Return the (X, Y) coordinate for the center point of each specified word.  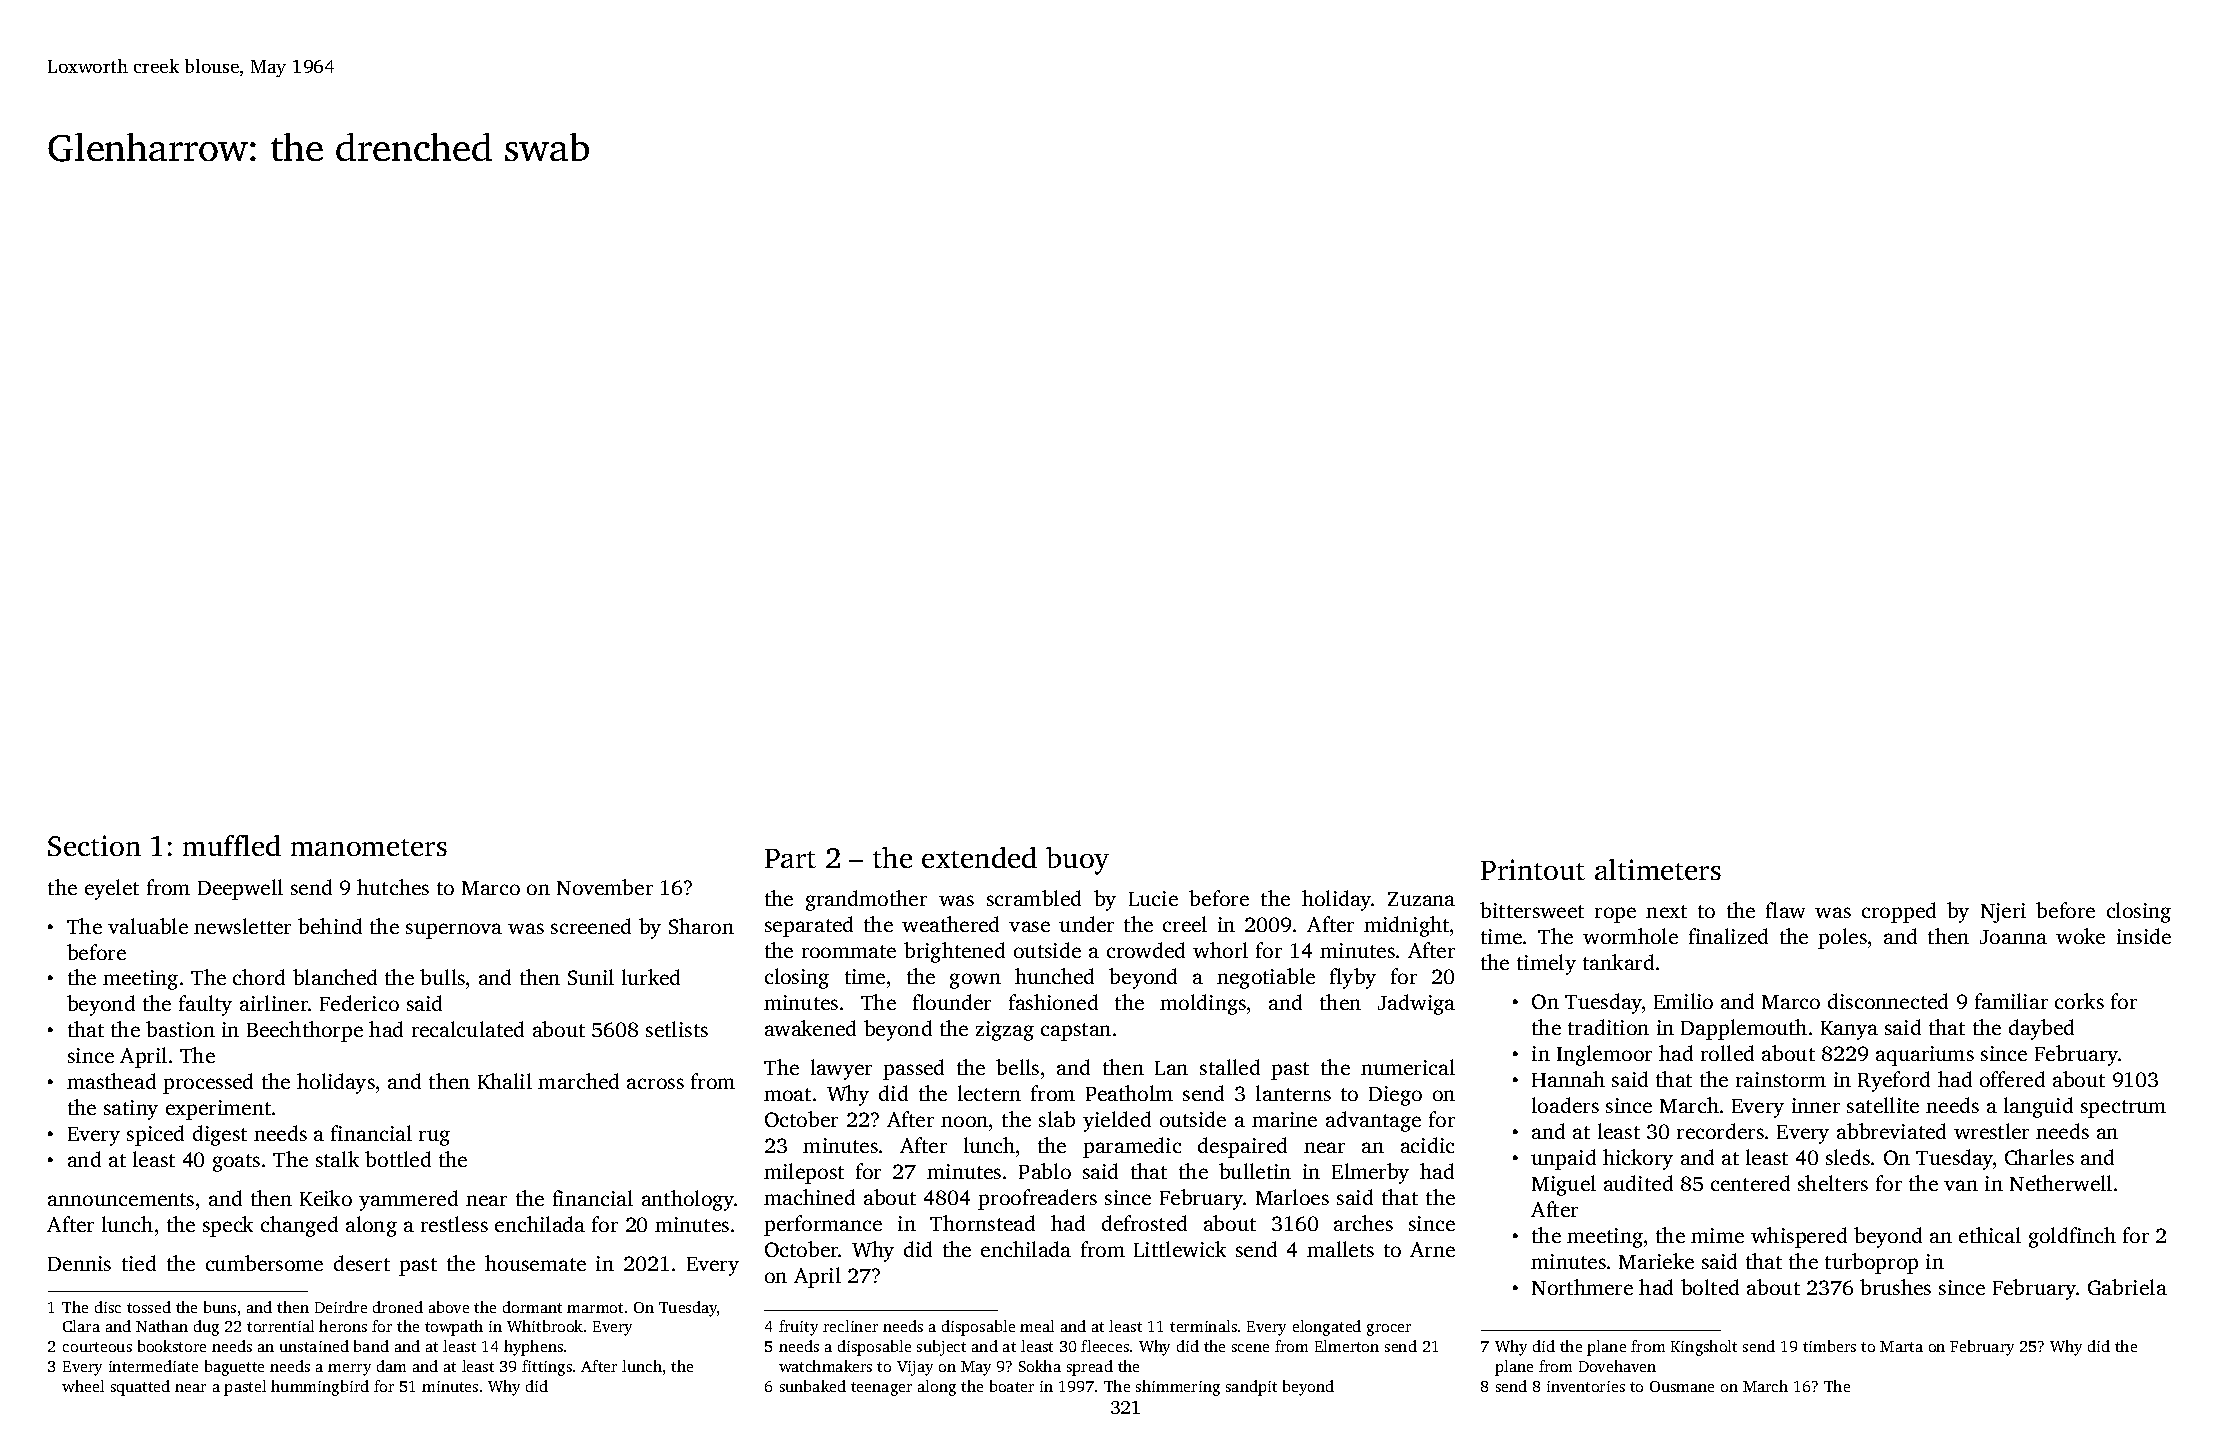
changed (299, 1226)
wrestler (1991, 1131)
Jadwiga (1416, 1004)
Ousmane (1682, 1386)
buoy (1077, 861)
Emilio (1683, 1001)
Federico (359, 1003)
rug (434, 1138)
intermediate (153, 1366)
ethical (1990, 1235)
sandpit (1251, 1388)
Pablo (1045, 1171)
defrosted (1144, 1223)
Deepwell (240, 889)
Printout (1533, 869)
